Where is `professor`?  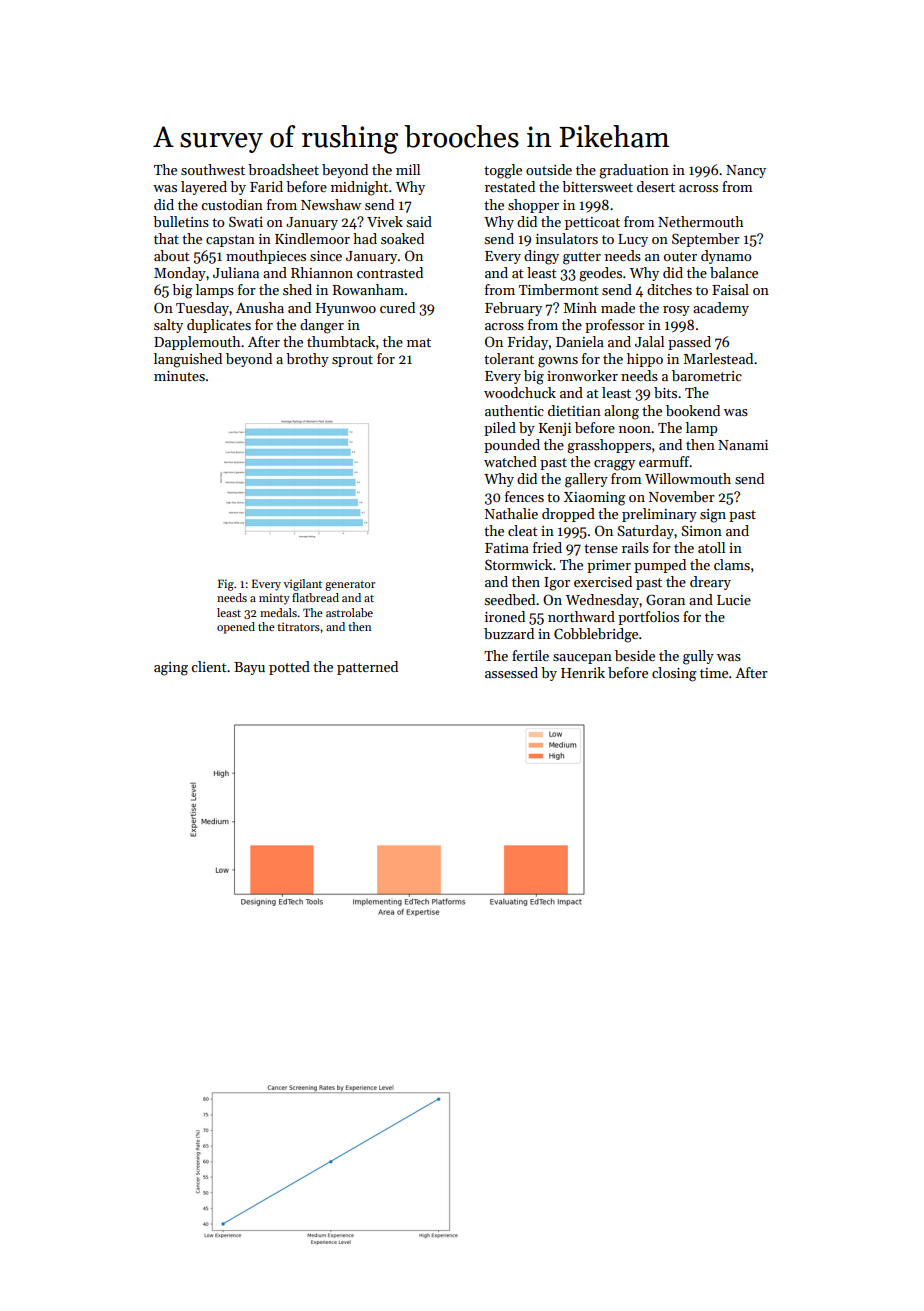 professor is located at coordinates (615, 326).
